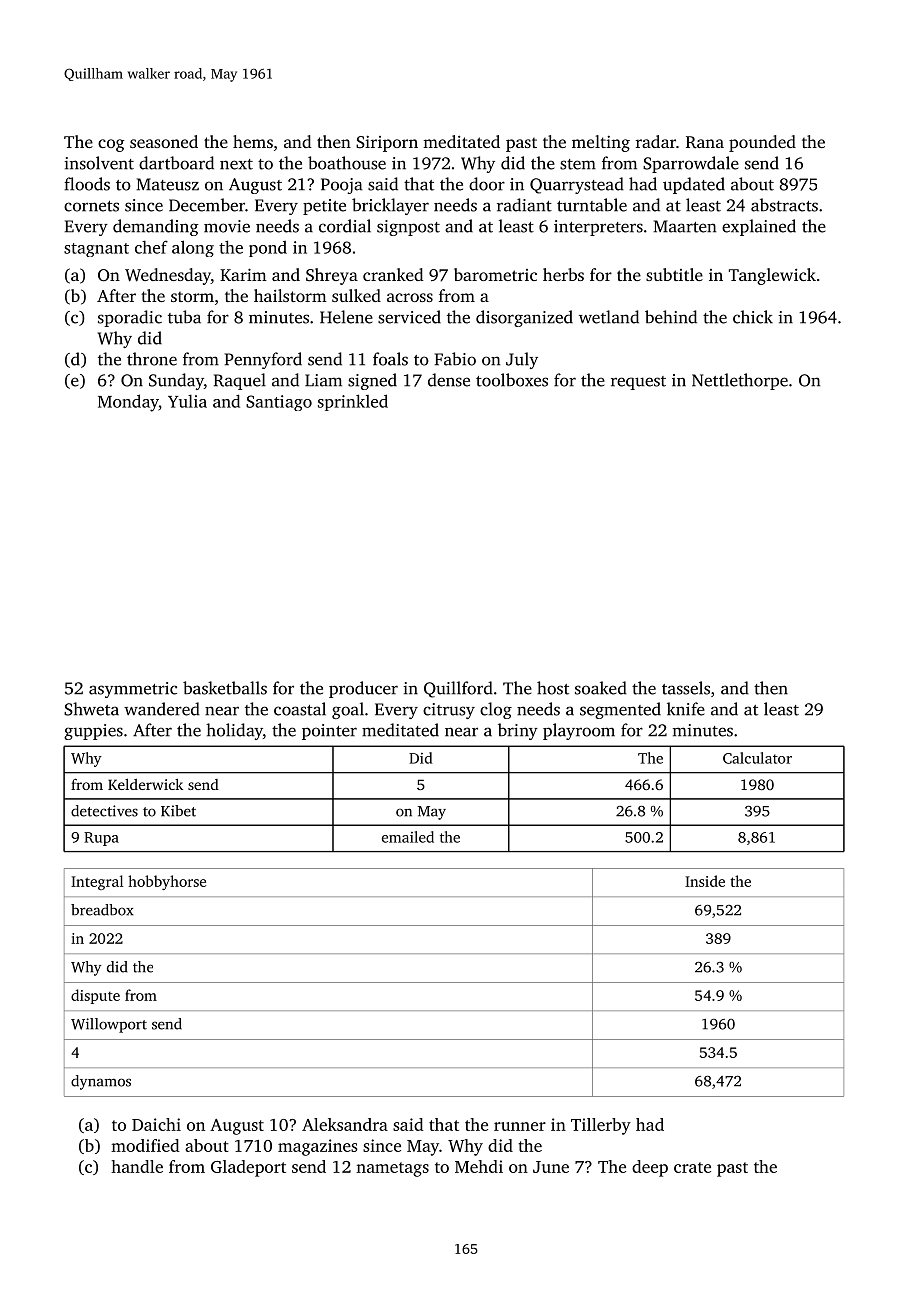 The width and height of the screenshot is (908, 1316). I want to click on handle, so click(137, 1166).
